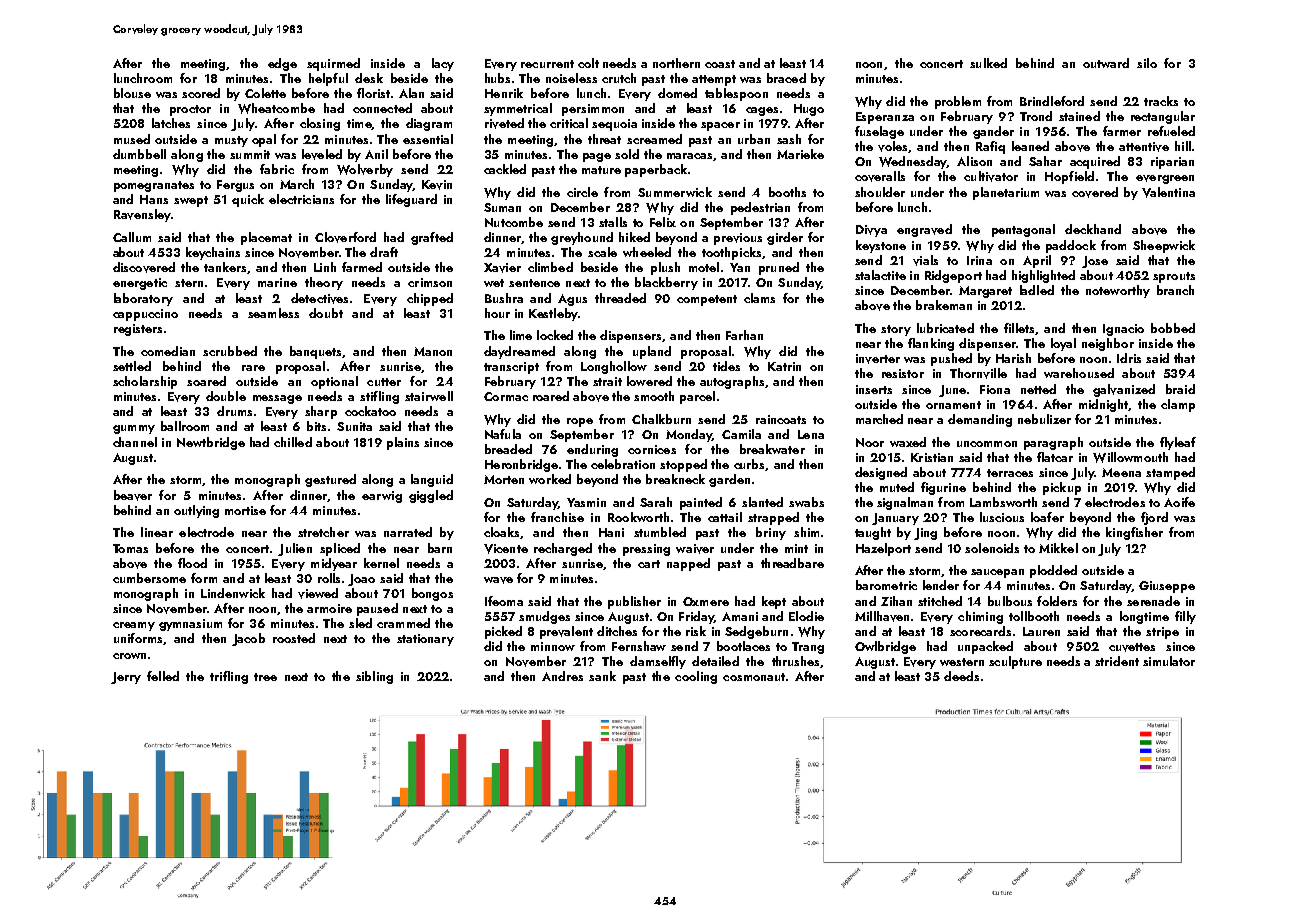 The width and height of the screenshot is (1308, 924). I want to click on stamped, so click(1170, 473).
